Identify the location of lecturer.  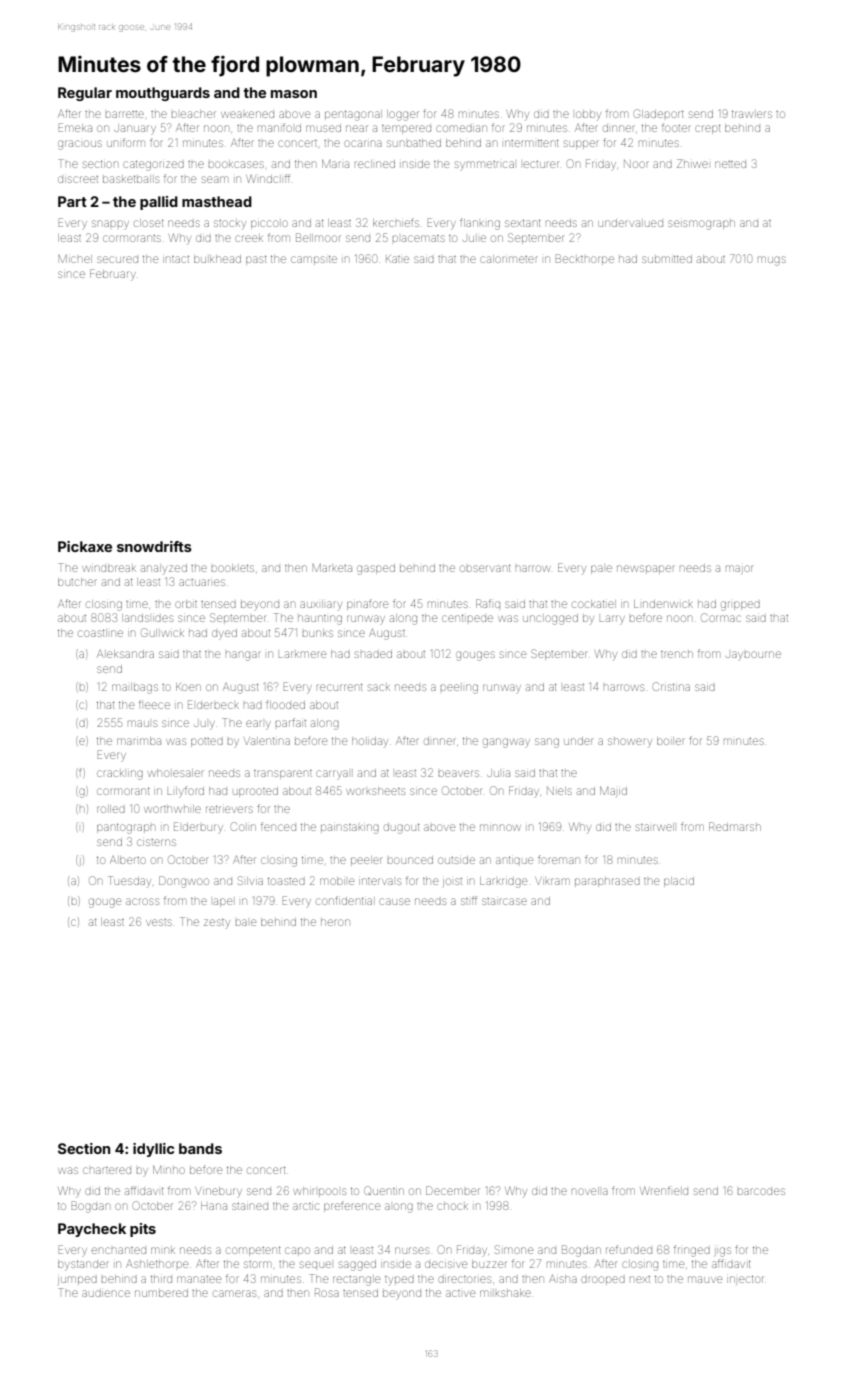
(541, 164).
